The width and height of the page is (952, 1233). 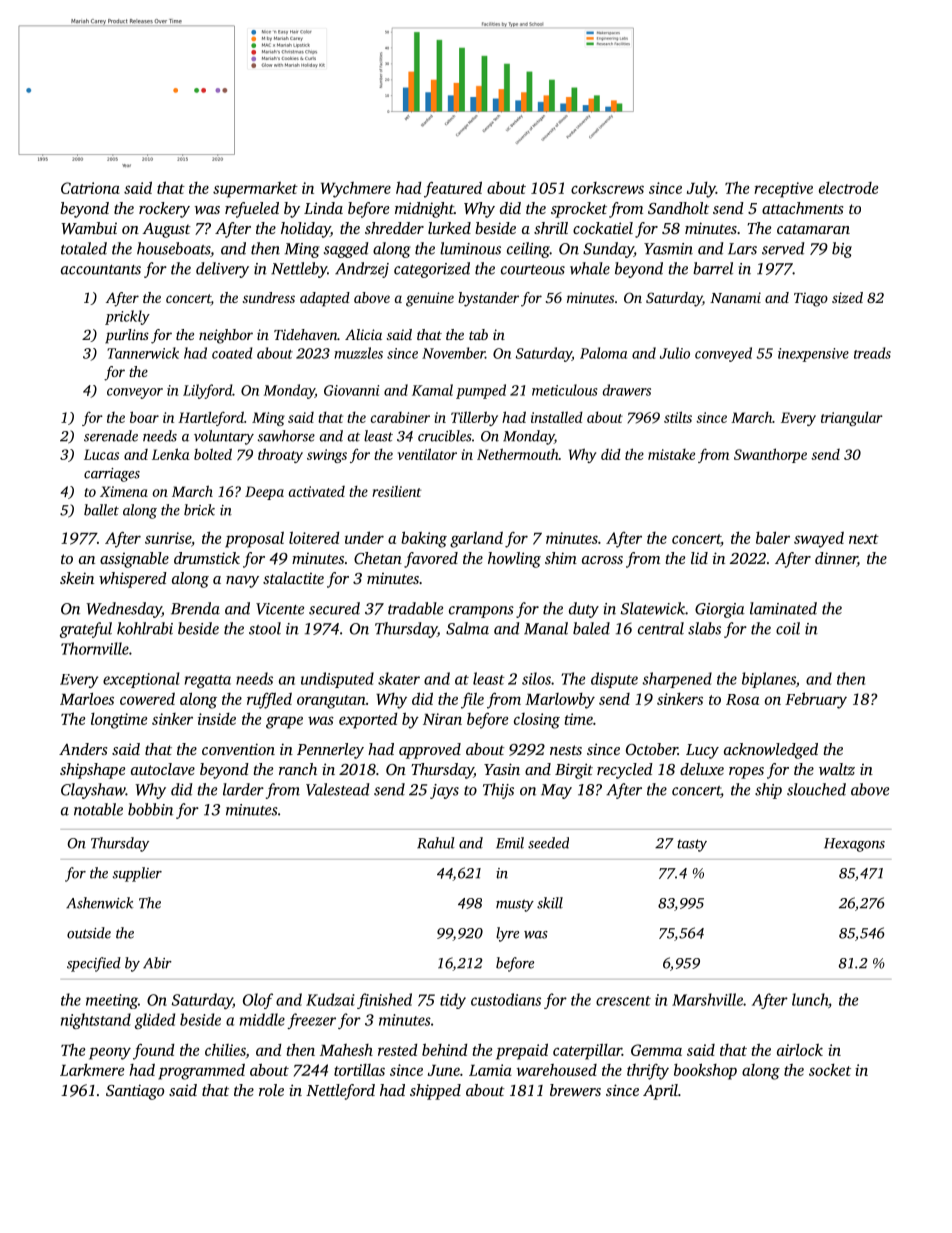 I want to click on tasty, so click(x=692, y=845).
